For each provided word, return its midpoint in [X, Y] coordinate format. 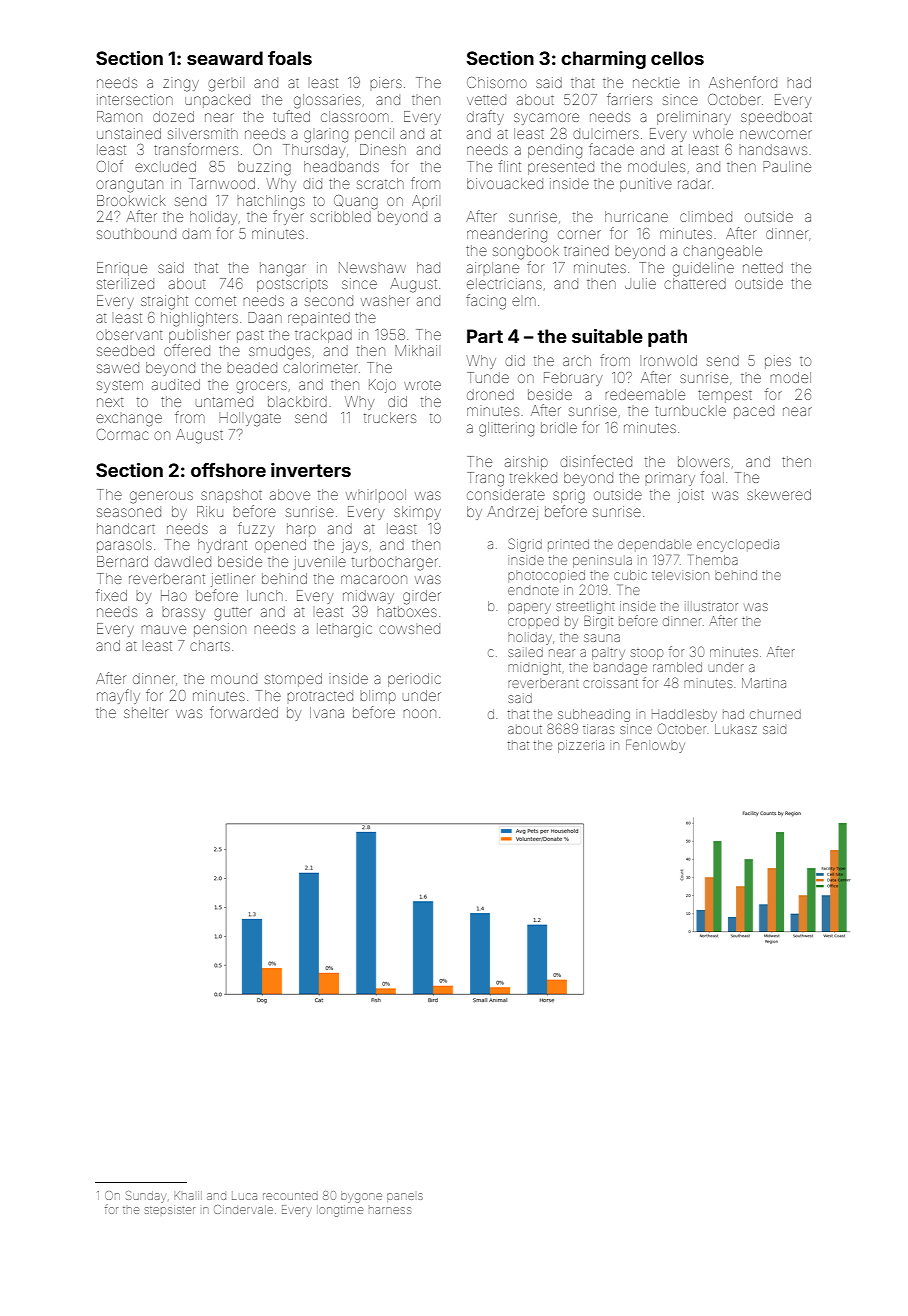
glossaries [327, 101]
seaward [225, 58]
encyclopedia [738, 545]
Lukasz [736, 729]
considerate [506, 495]
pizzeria [581, 746]
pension [220, 630]
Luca [244, 1196]
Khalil [188, 1195]
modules [656, 166]
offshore [228, 470]
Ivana [327, 712]
